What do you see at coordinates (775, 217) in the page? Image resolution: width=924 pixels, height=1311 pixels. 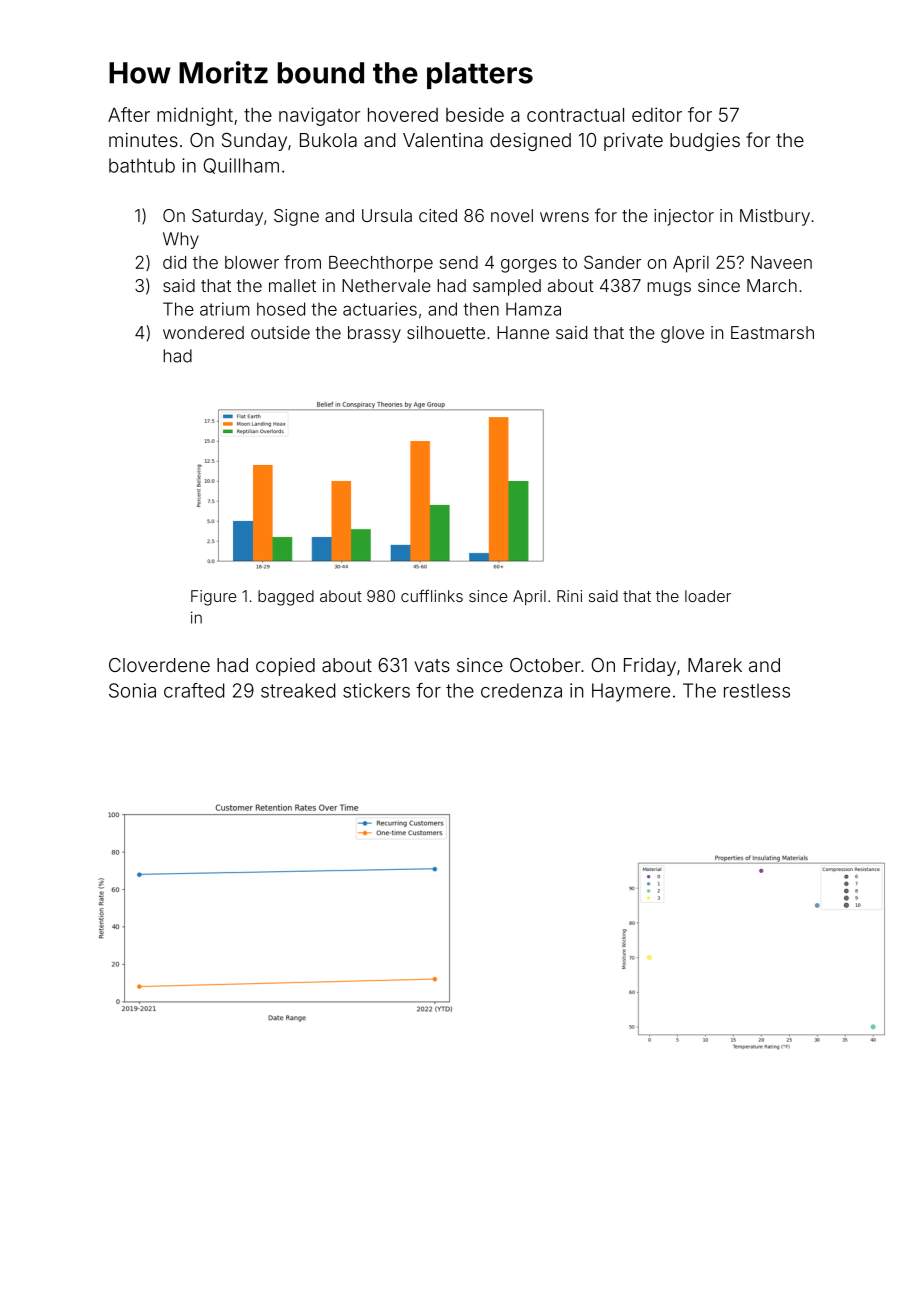 I see `Mistbury` at bounding box center [775, 217].
